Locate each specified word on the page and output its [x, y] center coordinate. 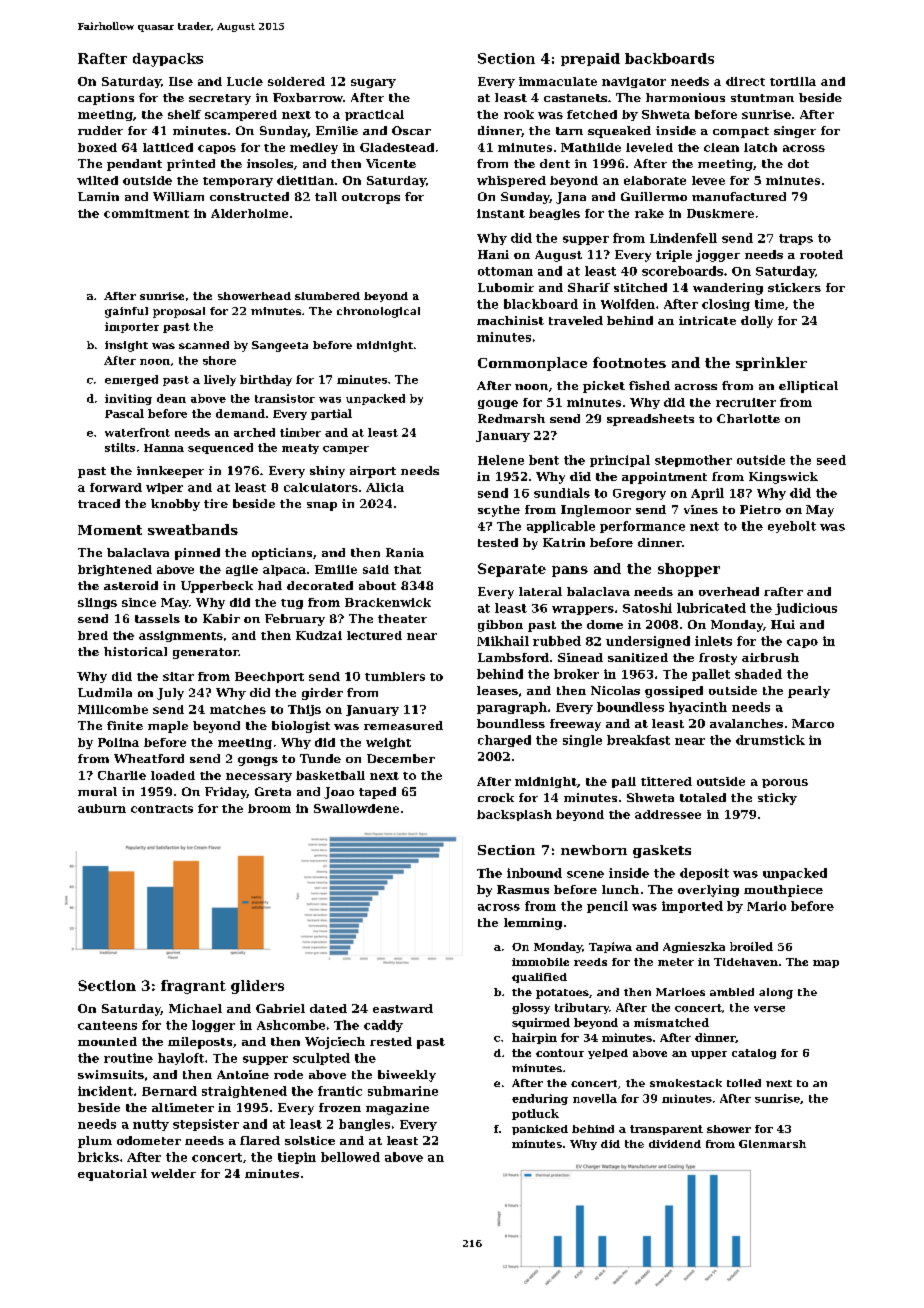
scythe [499, 511]
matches [238, 709]
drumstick [770, 740]
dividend [675, 1144]
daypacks [168, 60]
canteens [107, 1025]
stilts [120, 447]
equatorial [112, 1175]
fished [649, 385]
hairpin [534, 1038]
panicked [540, 1130]
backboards [669, 58]
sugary [373, 83]
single [582, 741]
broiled [751, 946]
